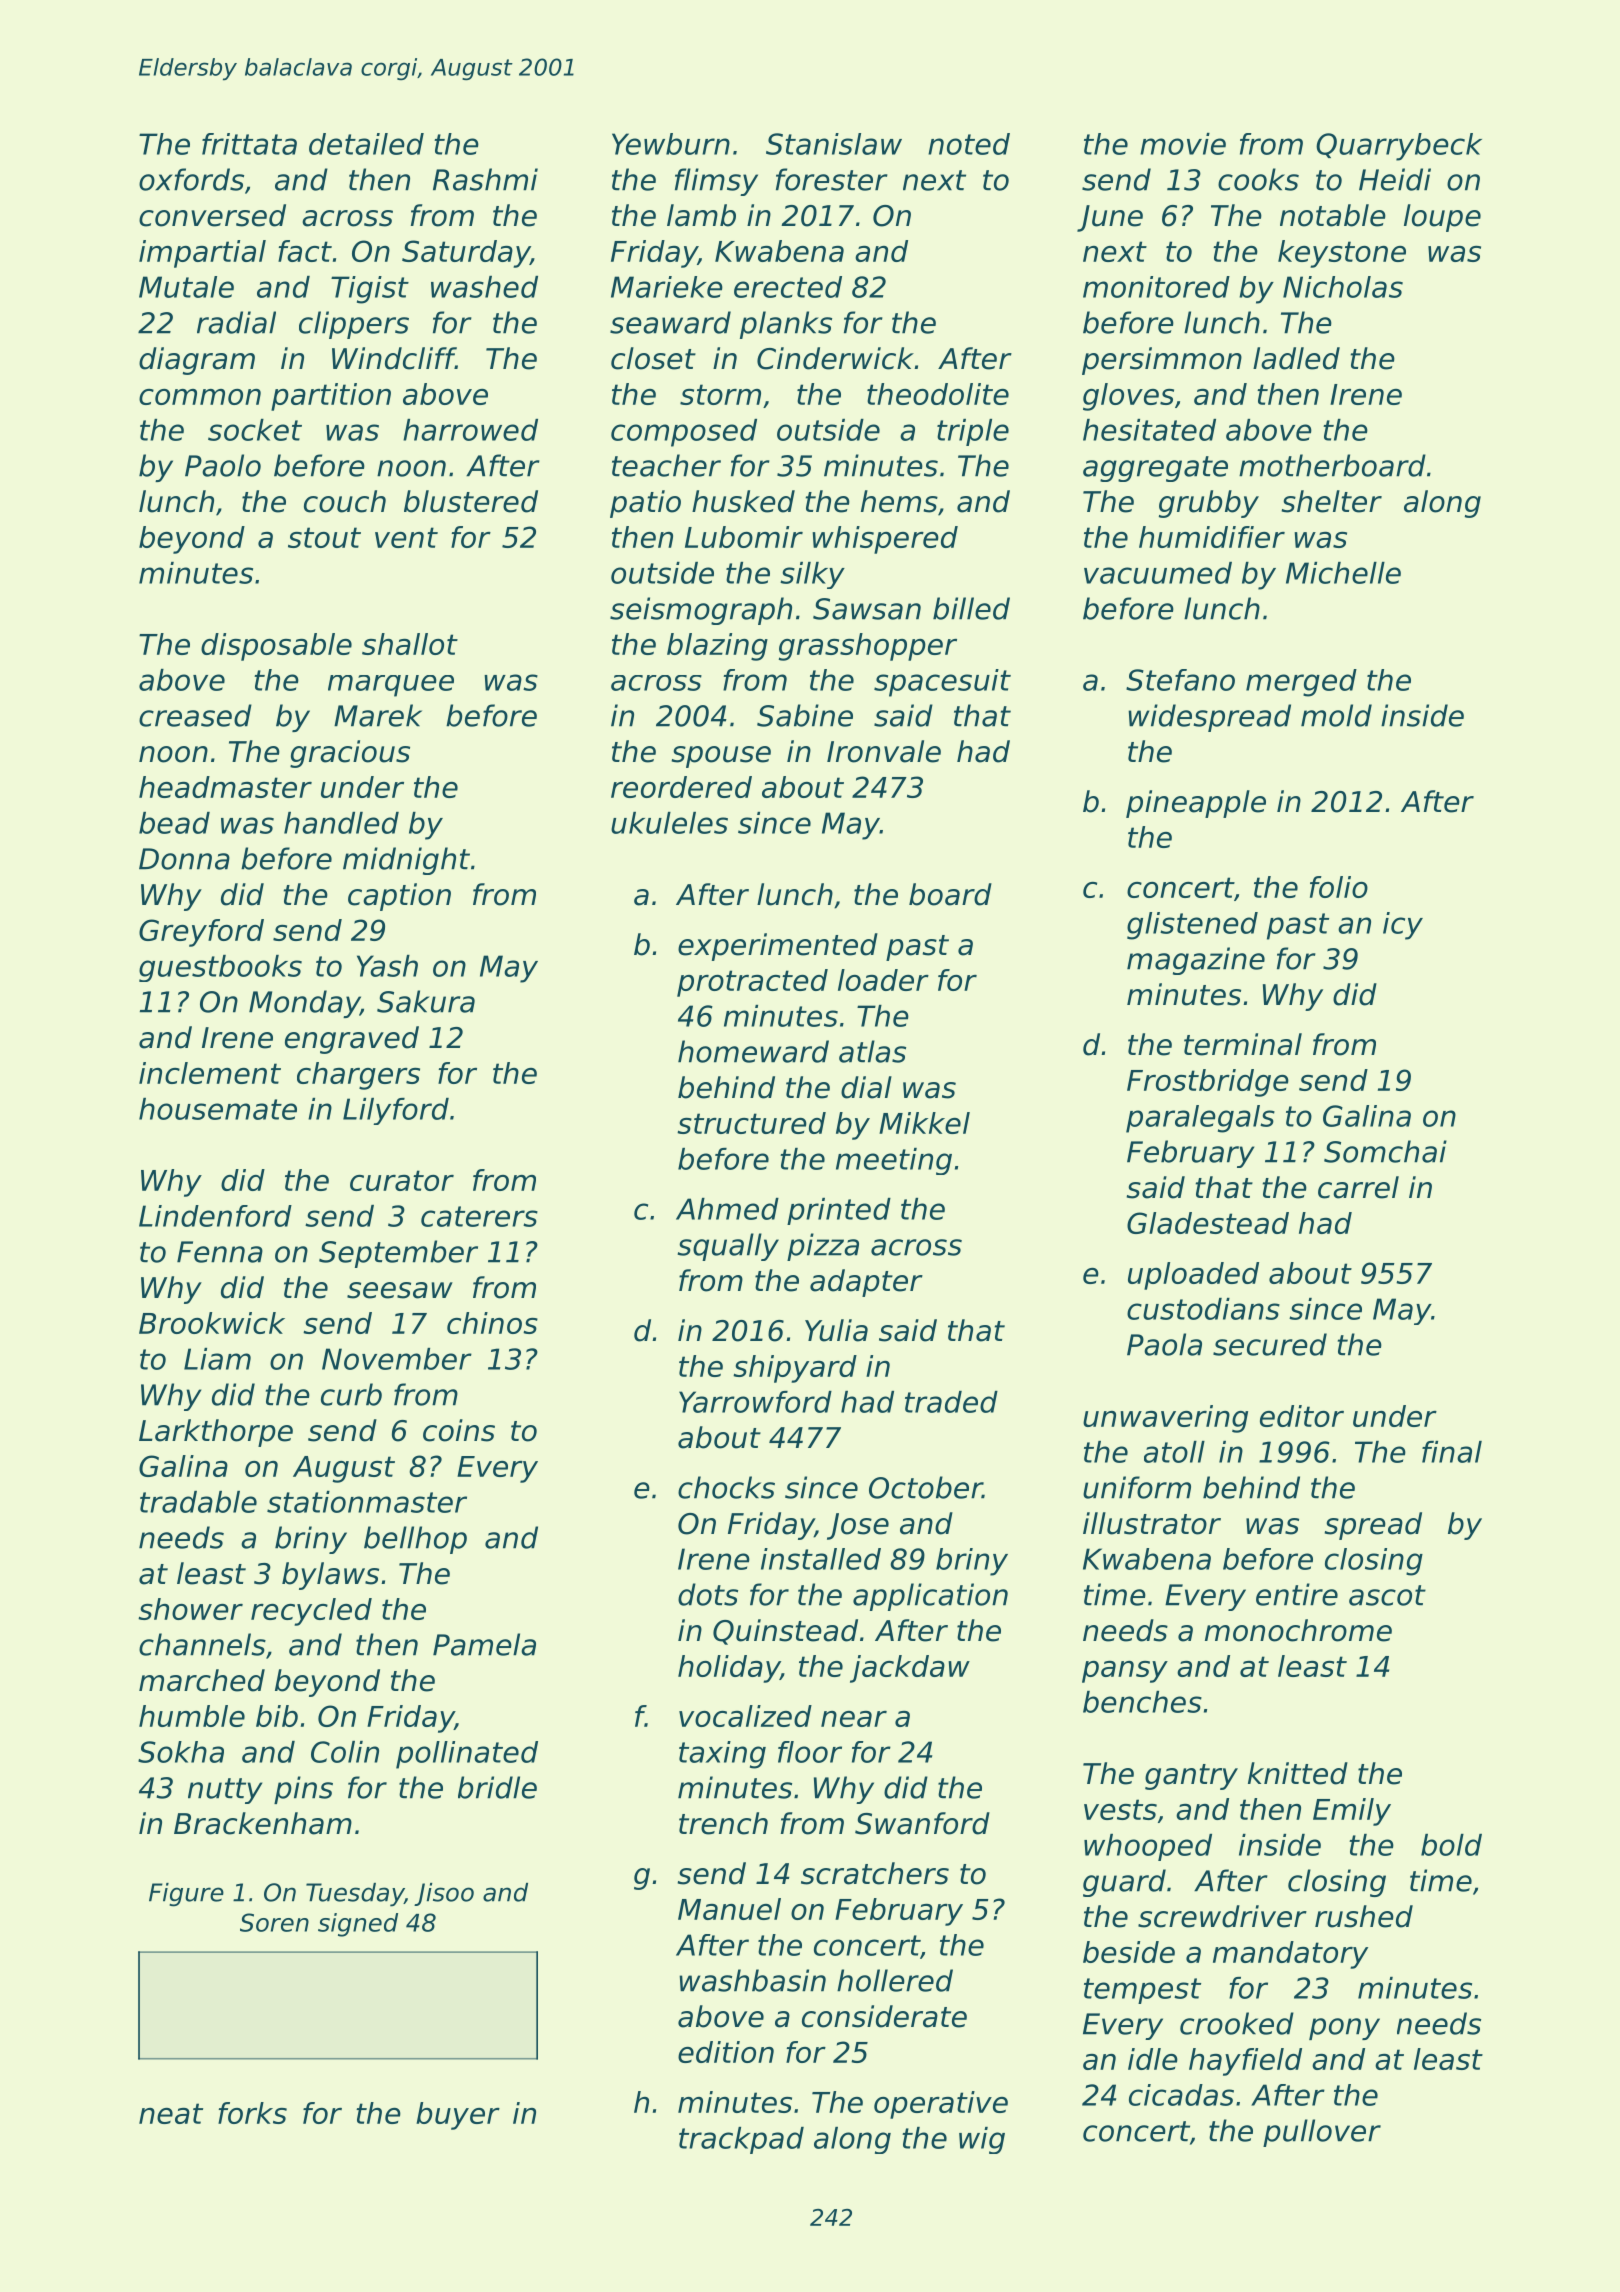 Image resolution: width=1620 pixels, height=2292 pixels. Describe the element at coordinates (1203, 1309) in the document. I see `custodians` at that location.
